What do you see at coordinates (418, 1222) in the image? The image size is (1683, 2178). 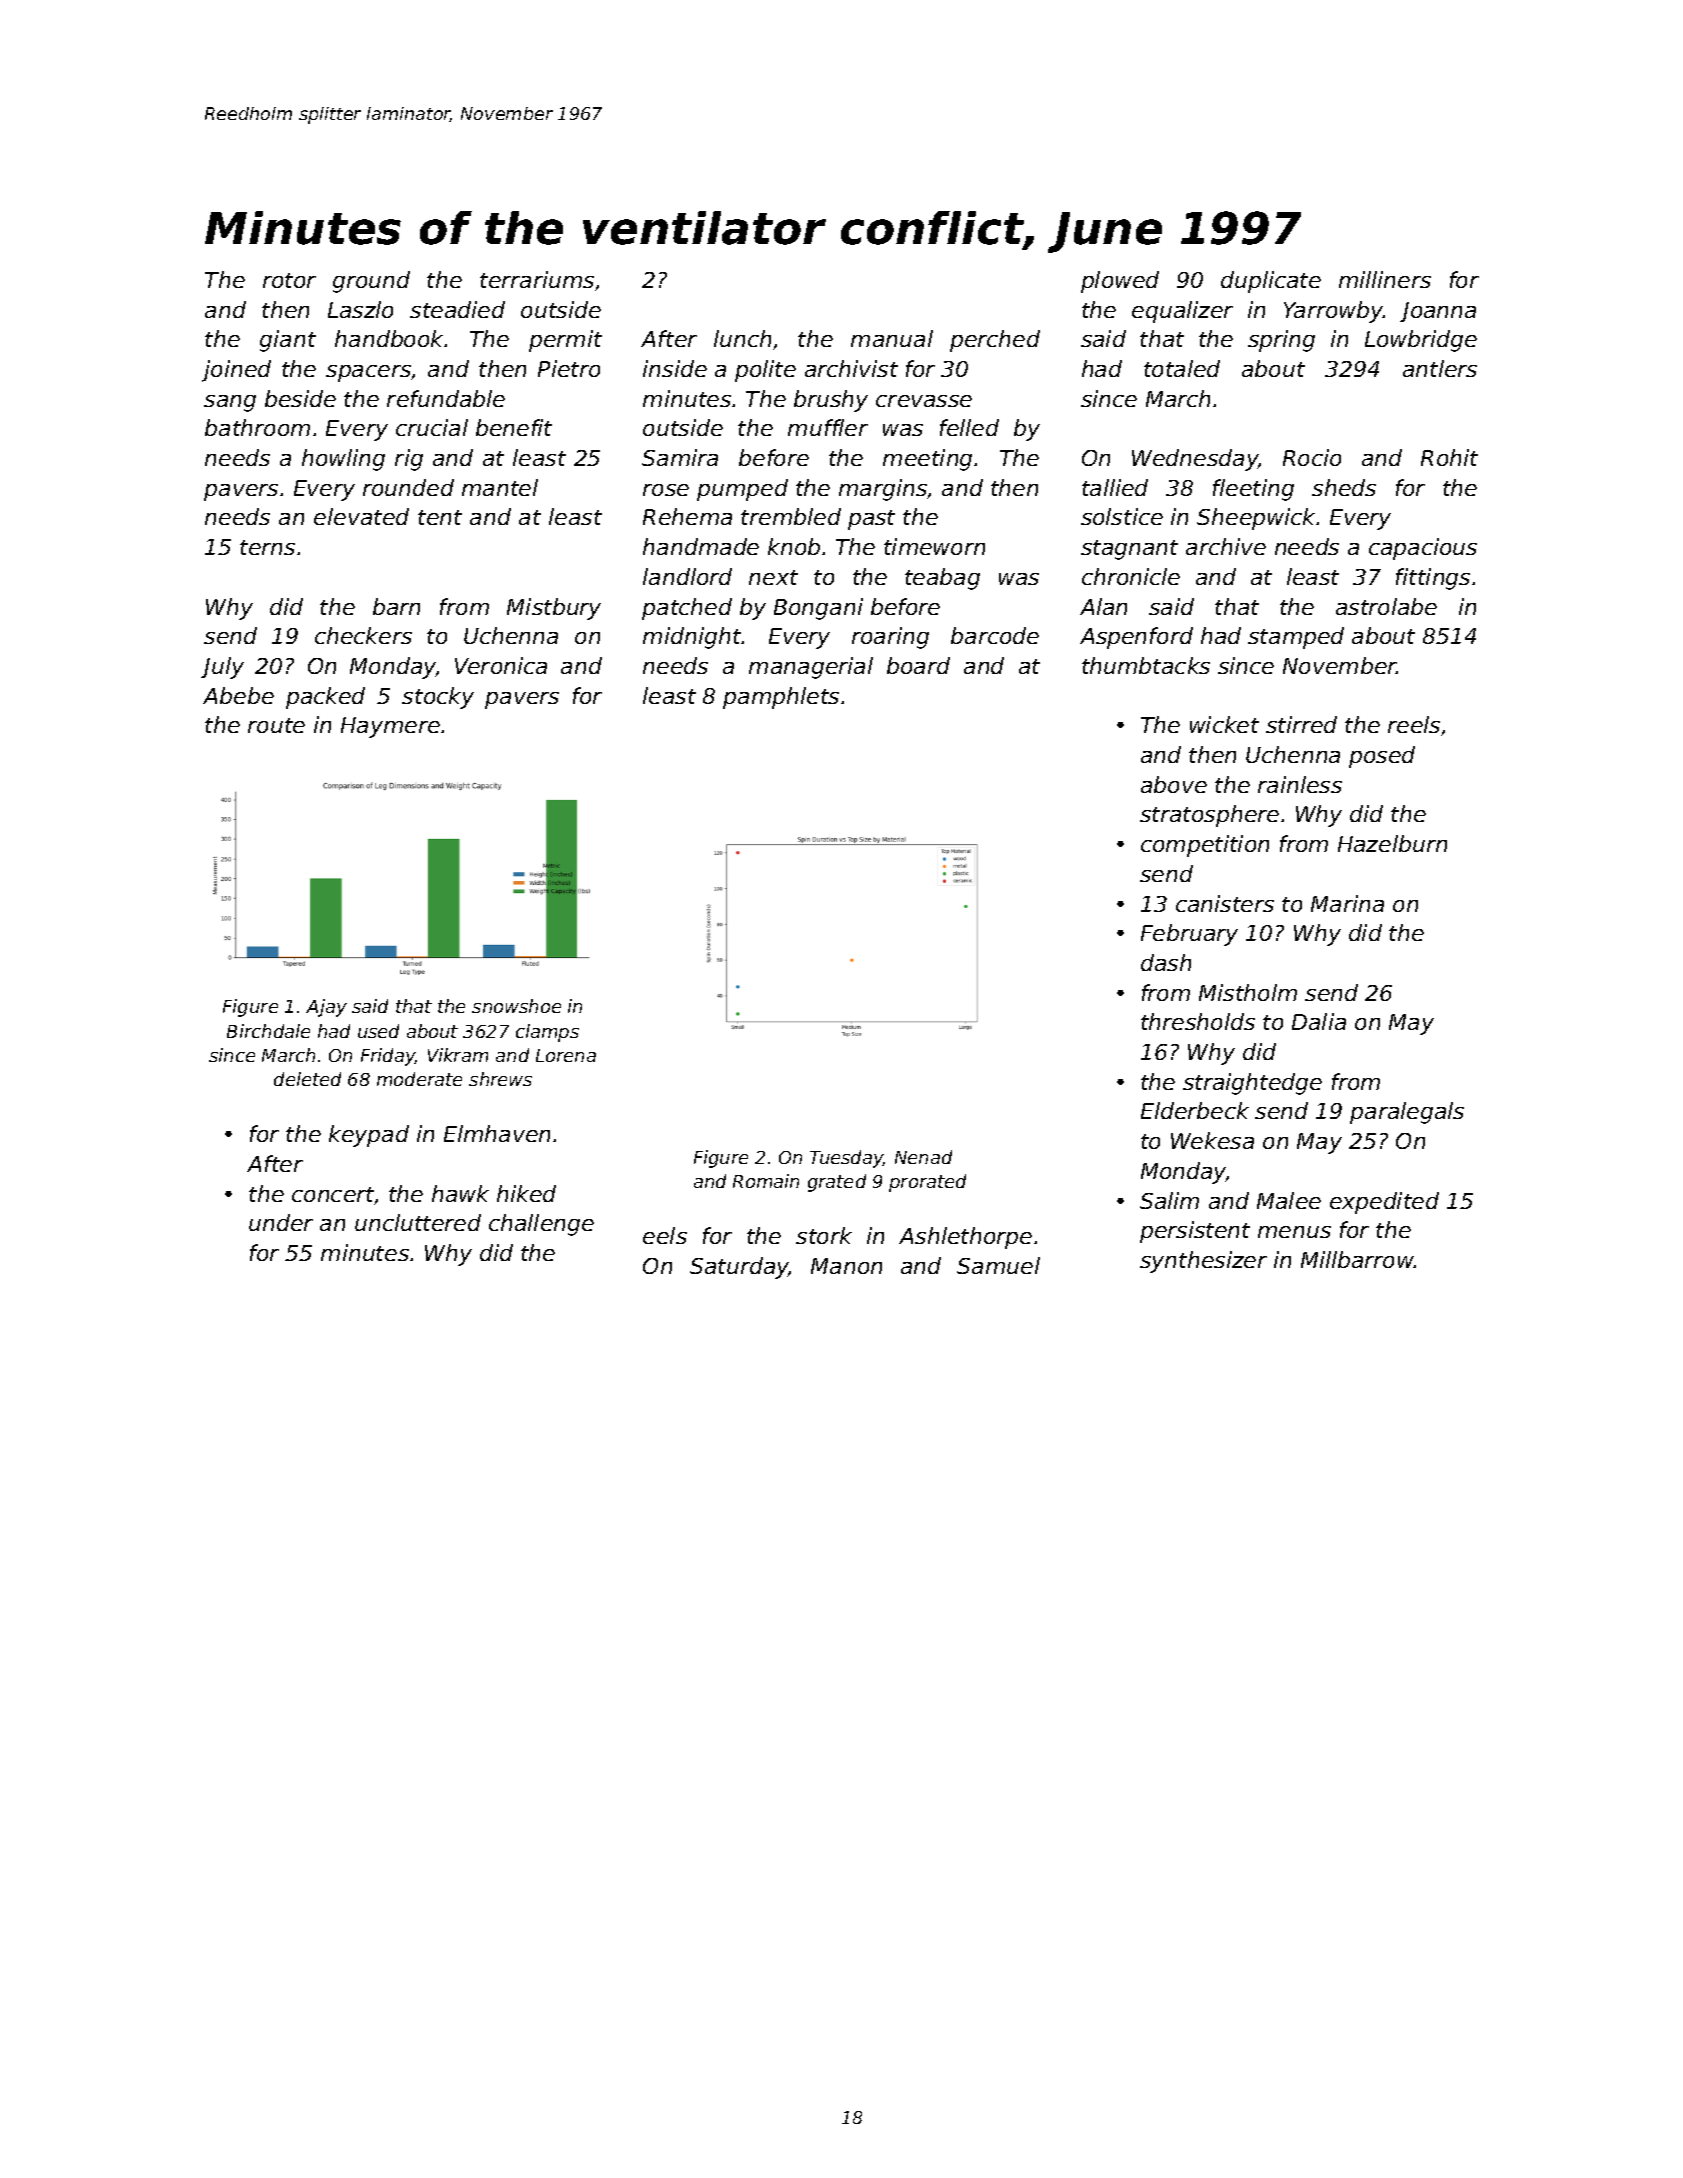 I see `uncluttered` at bounding box center [418, 1222].
